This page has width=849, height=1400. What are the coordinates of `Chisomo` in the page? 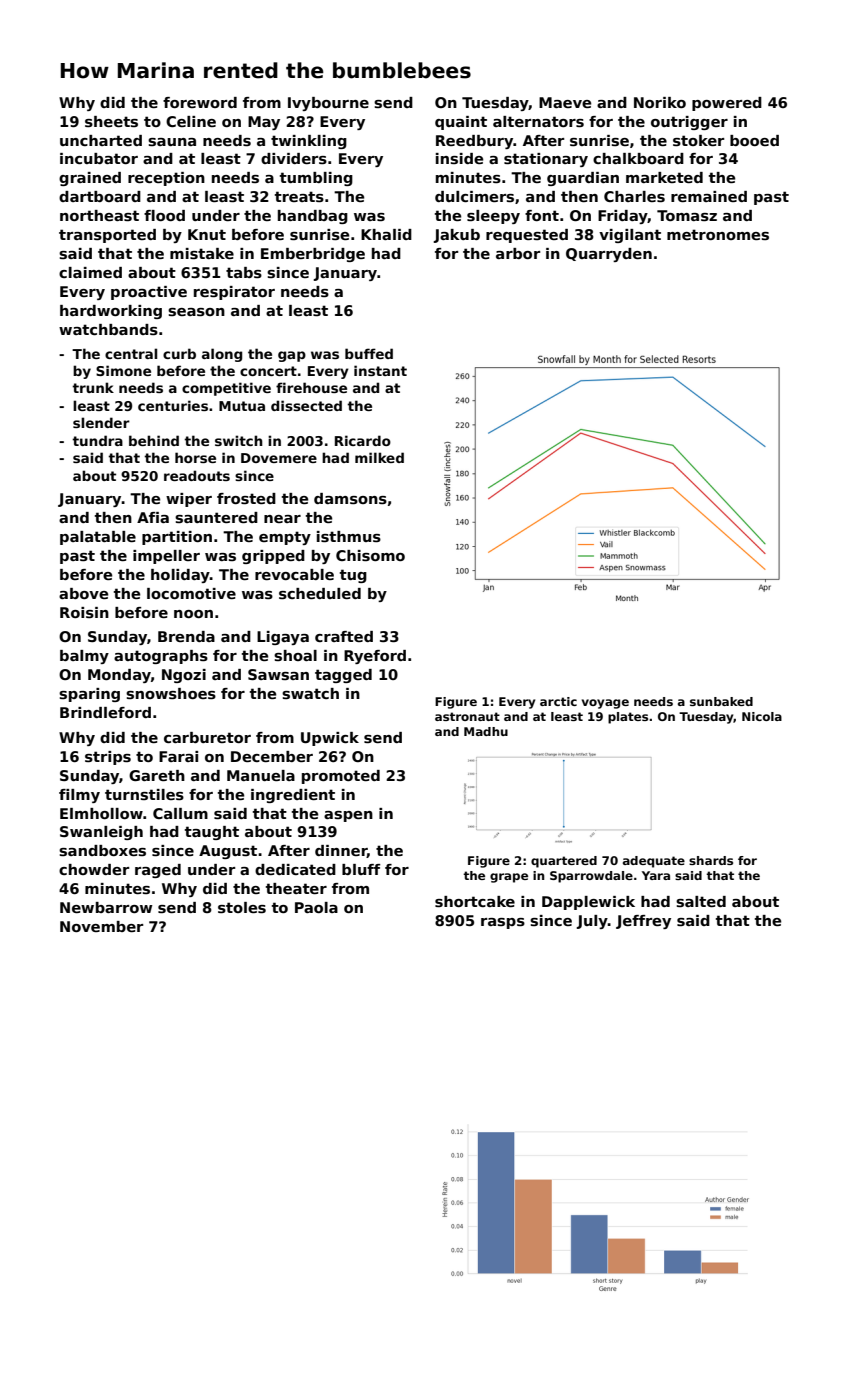 It's located at (370, 555).
